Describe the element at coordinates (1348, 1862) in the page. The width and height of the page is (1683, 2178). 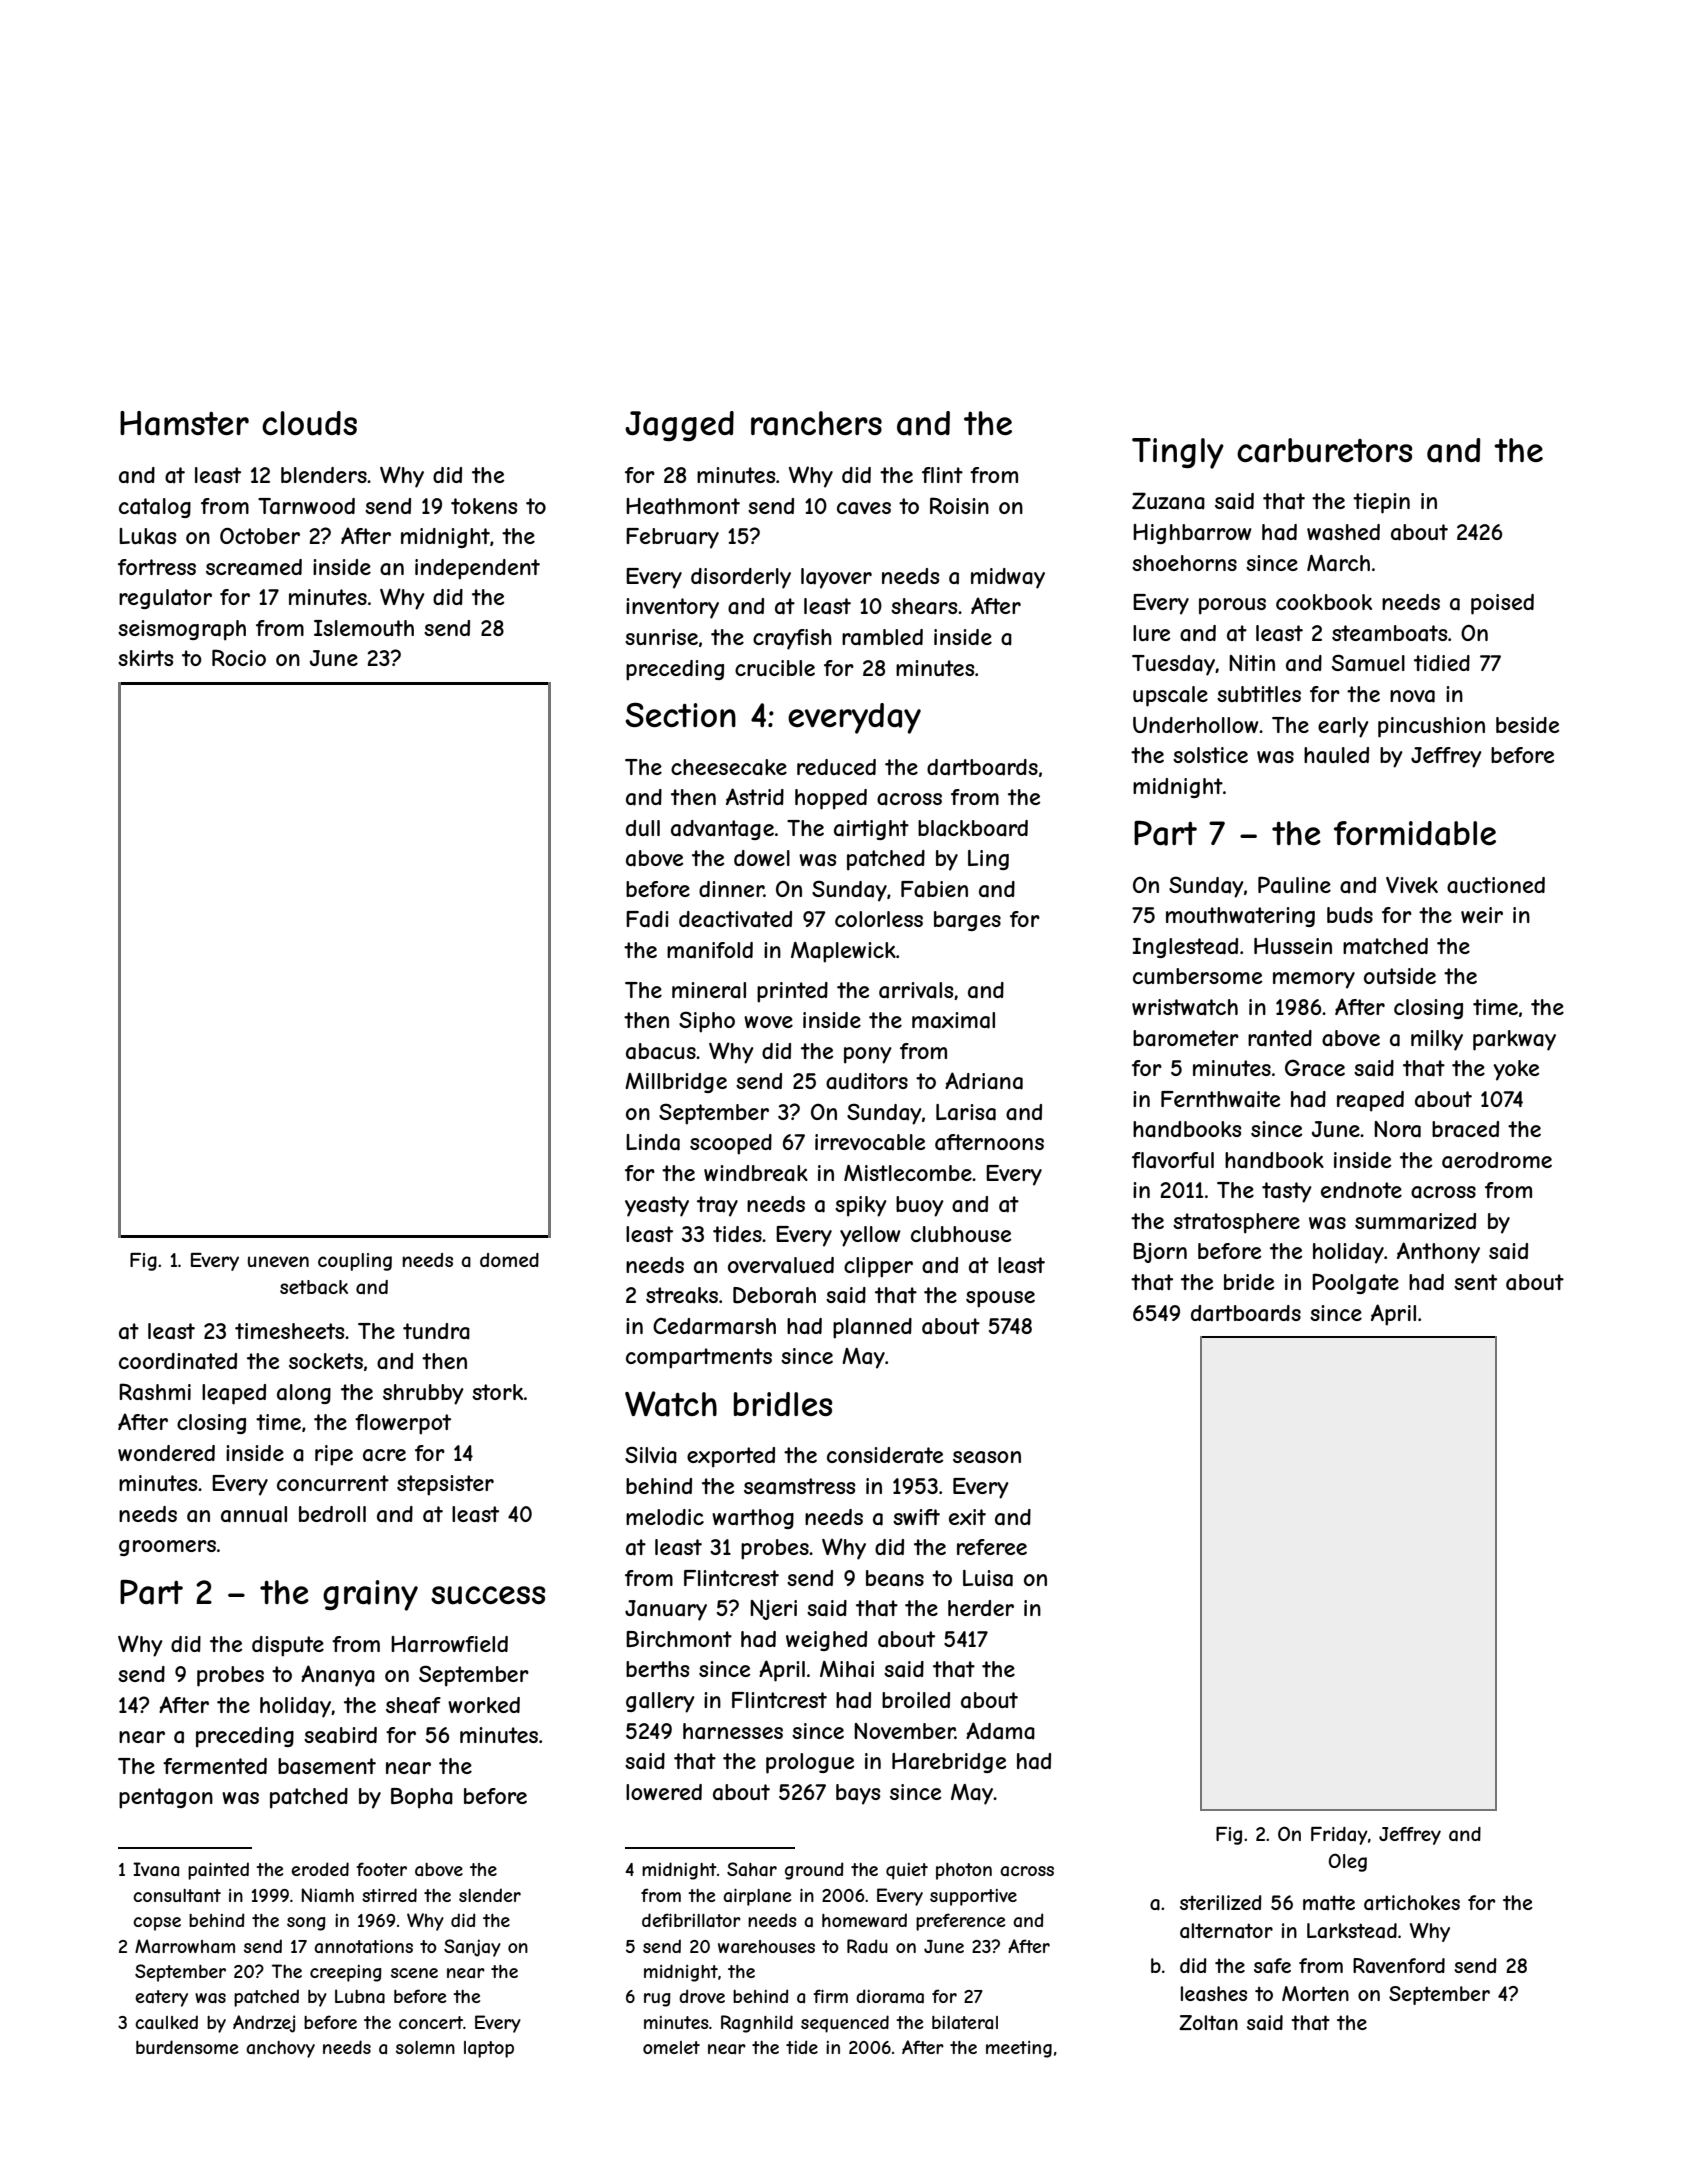
I see `Oleg` at that location.
